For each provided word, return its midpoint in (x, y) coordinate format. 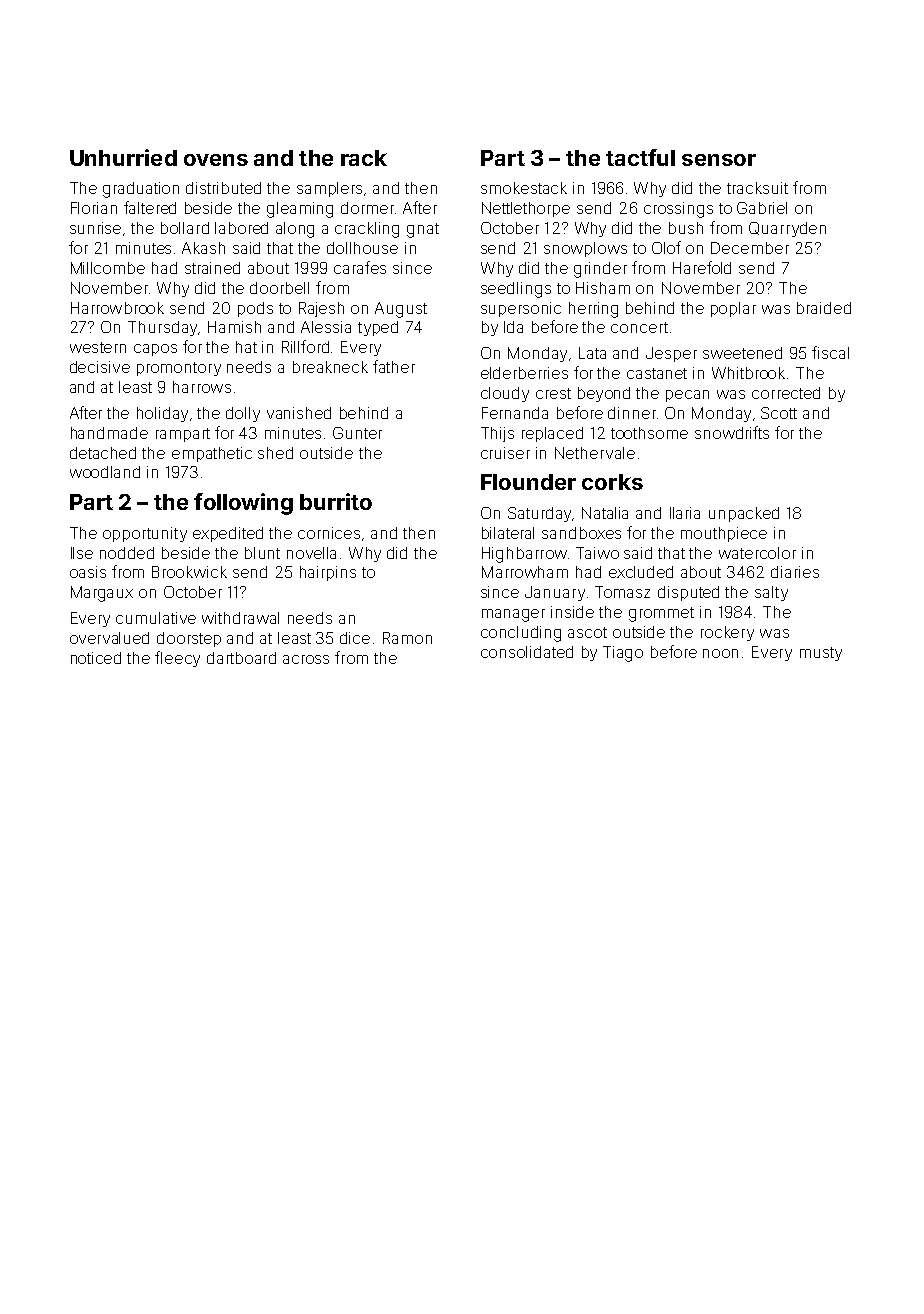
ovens (216, 160)
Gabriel (762, 208)
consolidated (527, 652)
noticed (96, 658)
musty (821, 654)
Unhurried (123, 157)
